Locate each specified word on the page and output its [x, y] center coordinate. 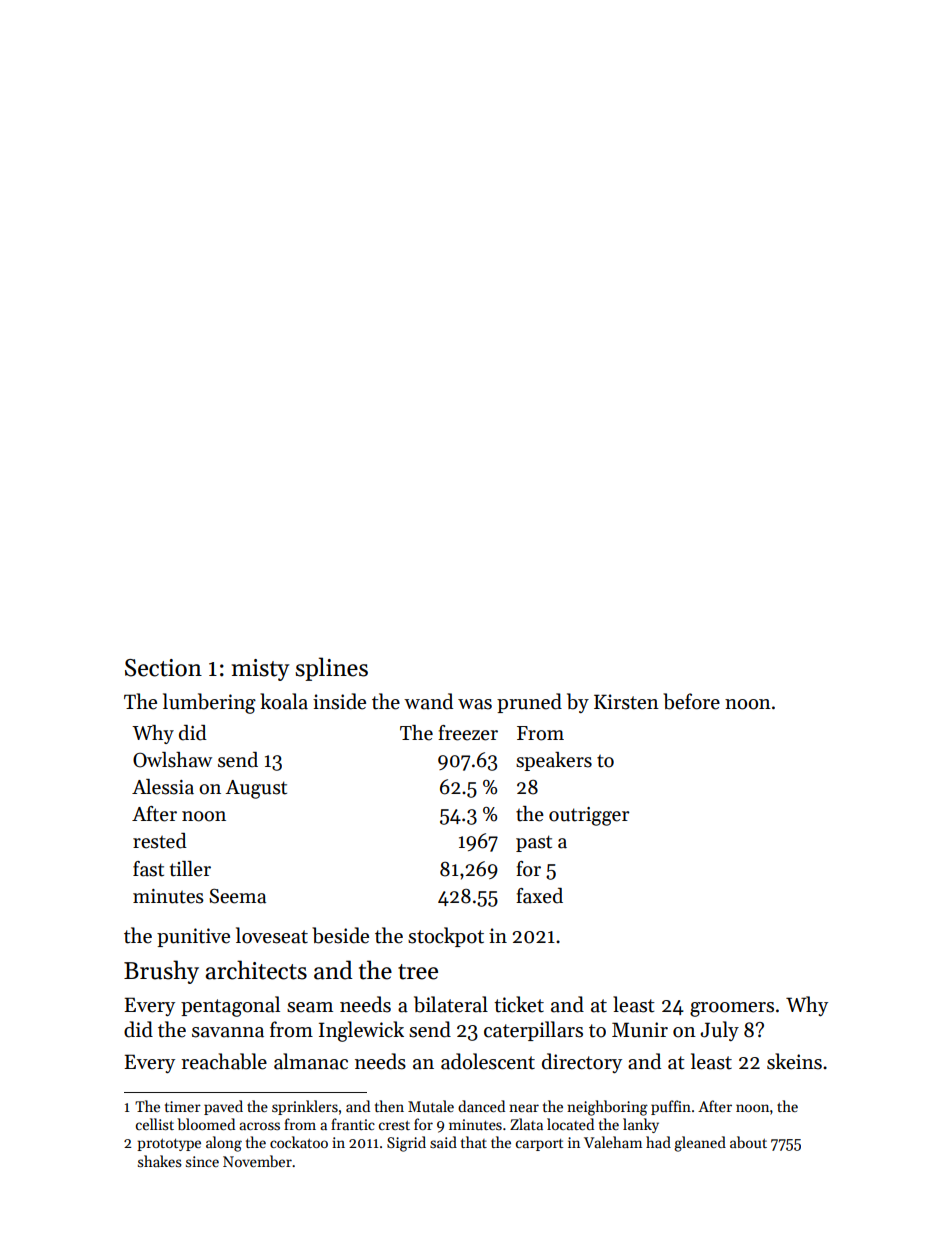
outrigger [589, 816]
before [691, 701]
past [534, 843]
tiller [190, 869]
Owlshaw [172, 760]
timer [183, 1106]
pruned [529, 703]
